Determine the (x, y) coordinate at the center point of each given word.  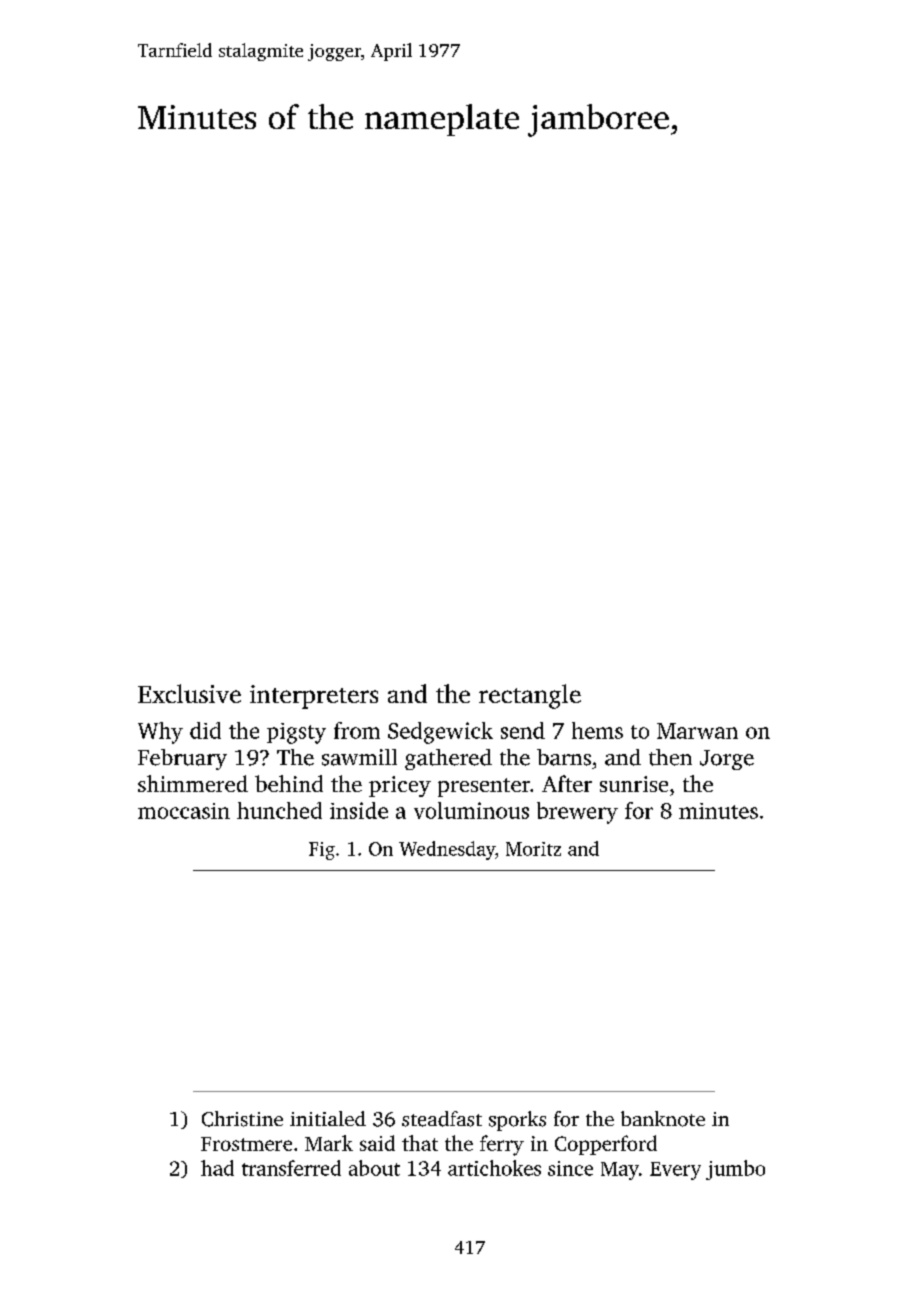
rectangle (530, 696)
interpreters (314, 697)
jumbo (735, 1170)
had (217, 1168)
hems (597, 730)
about (374, 1168)
